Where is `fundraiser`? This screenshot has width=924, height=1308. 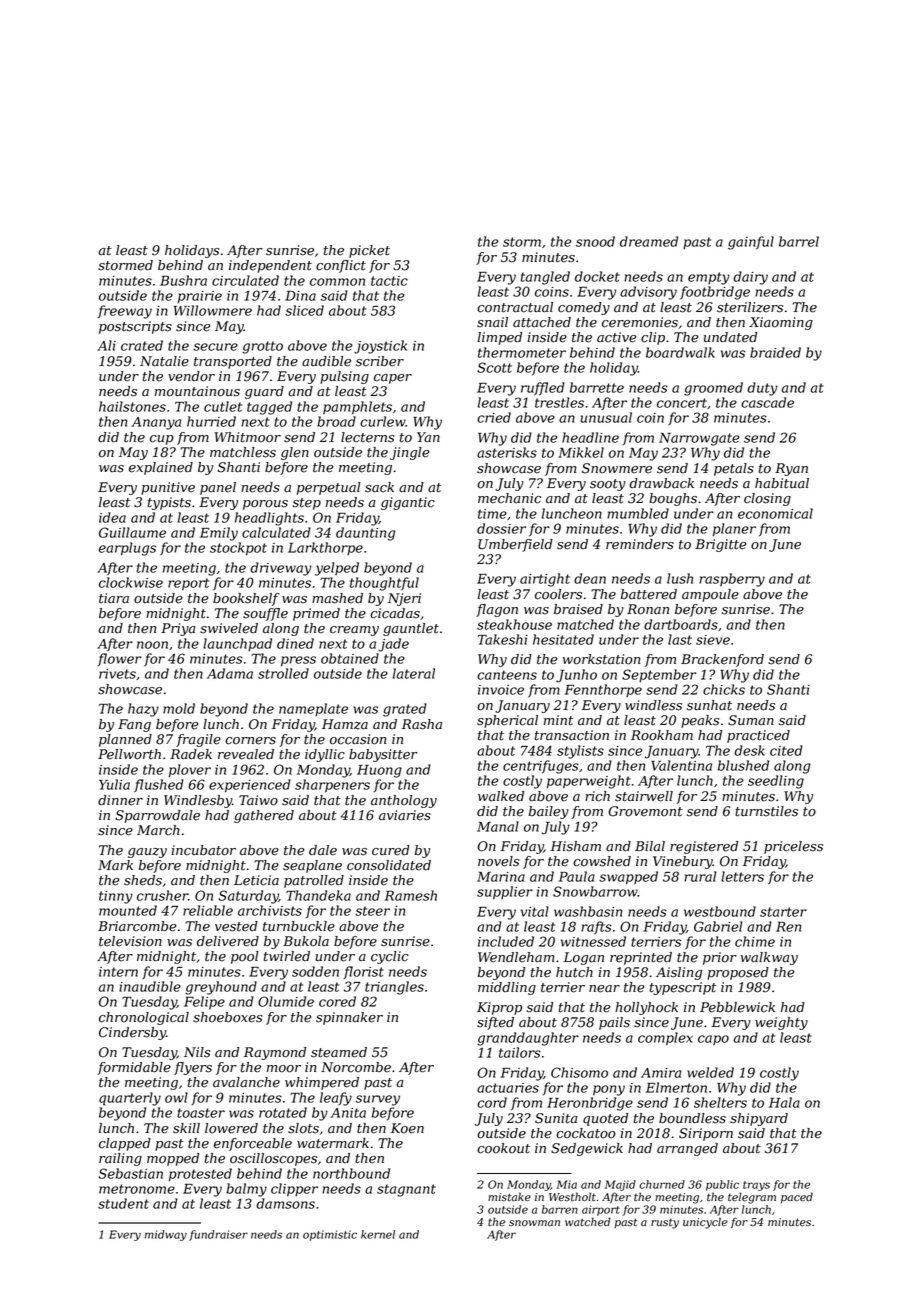
fundraiser is located at coordinates (218, 1235).
